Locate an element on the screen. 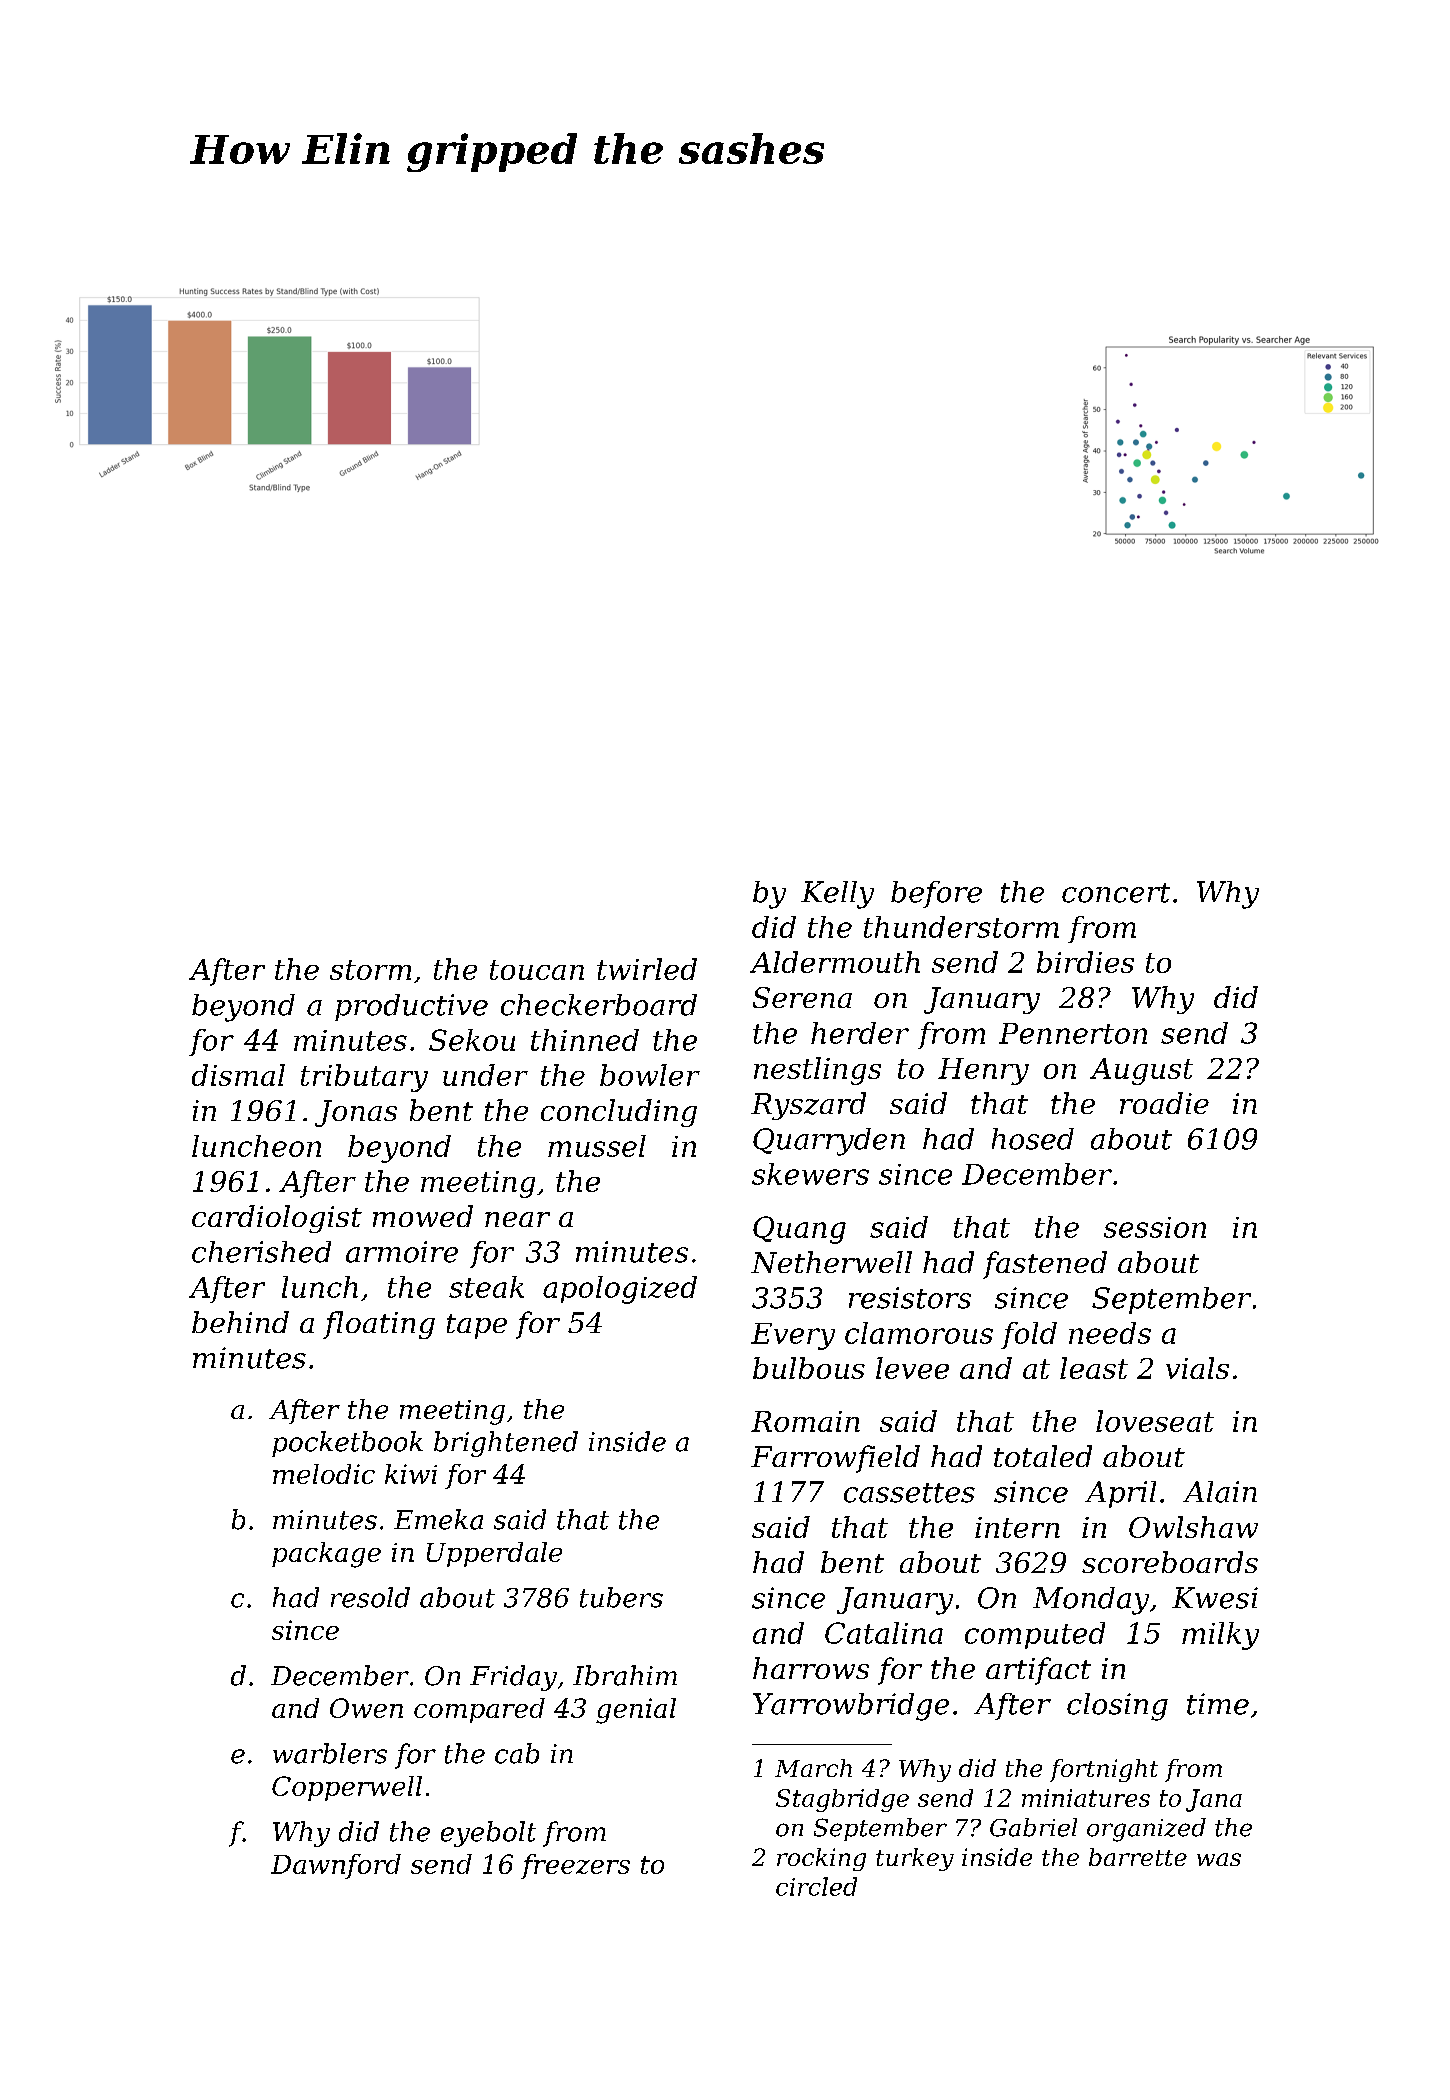 The image size is (1450, 2100). roadie is located at coordinates (1164, 1103).
